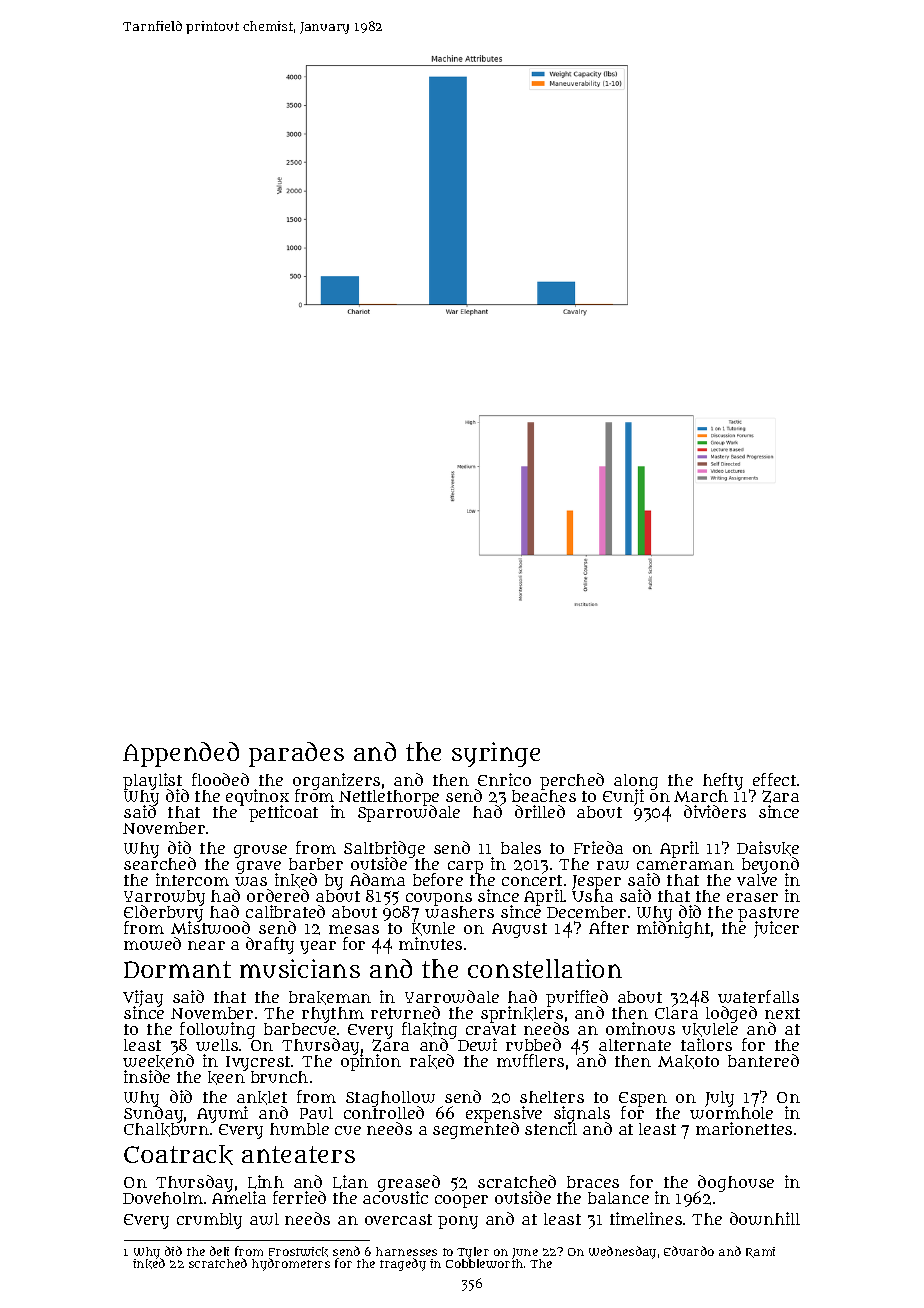 The width and height of the screenshot is (924, 1308). I want to click on hefty, so click(723, 781).
